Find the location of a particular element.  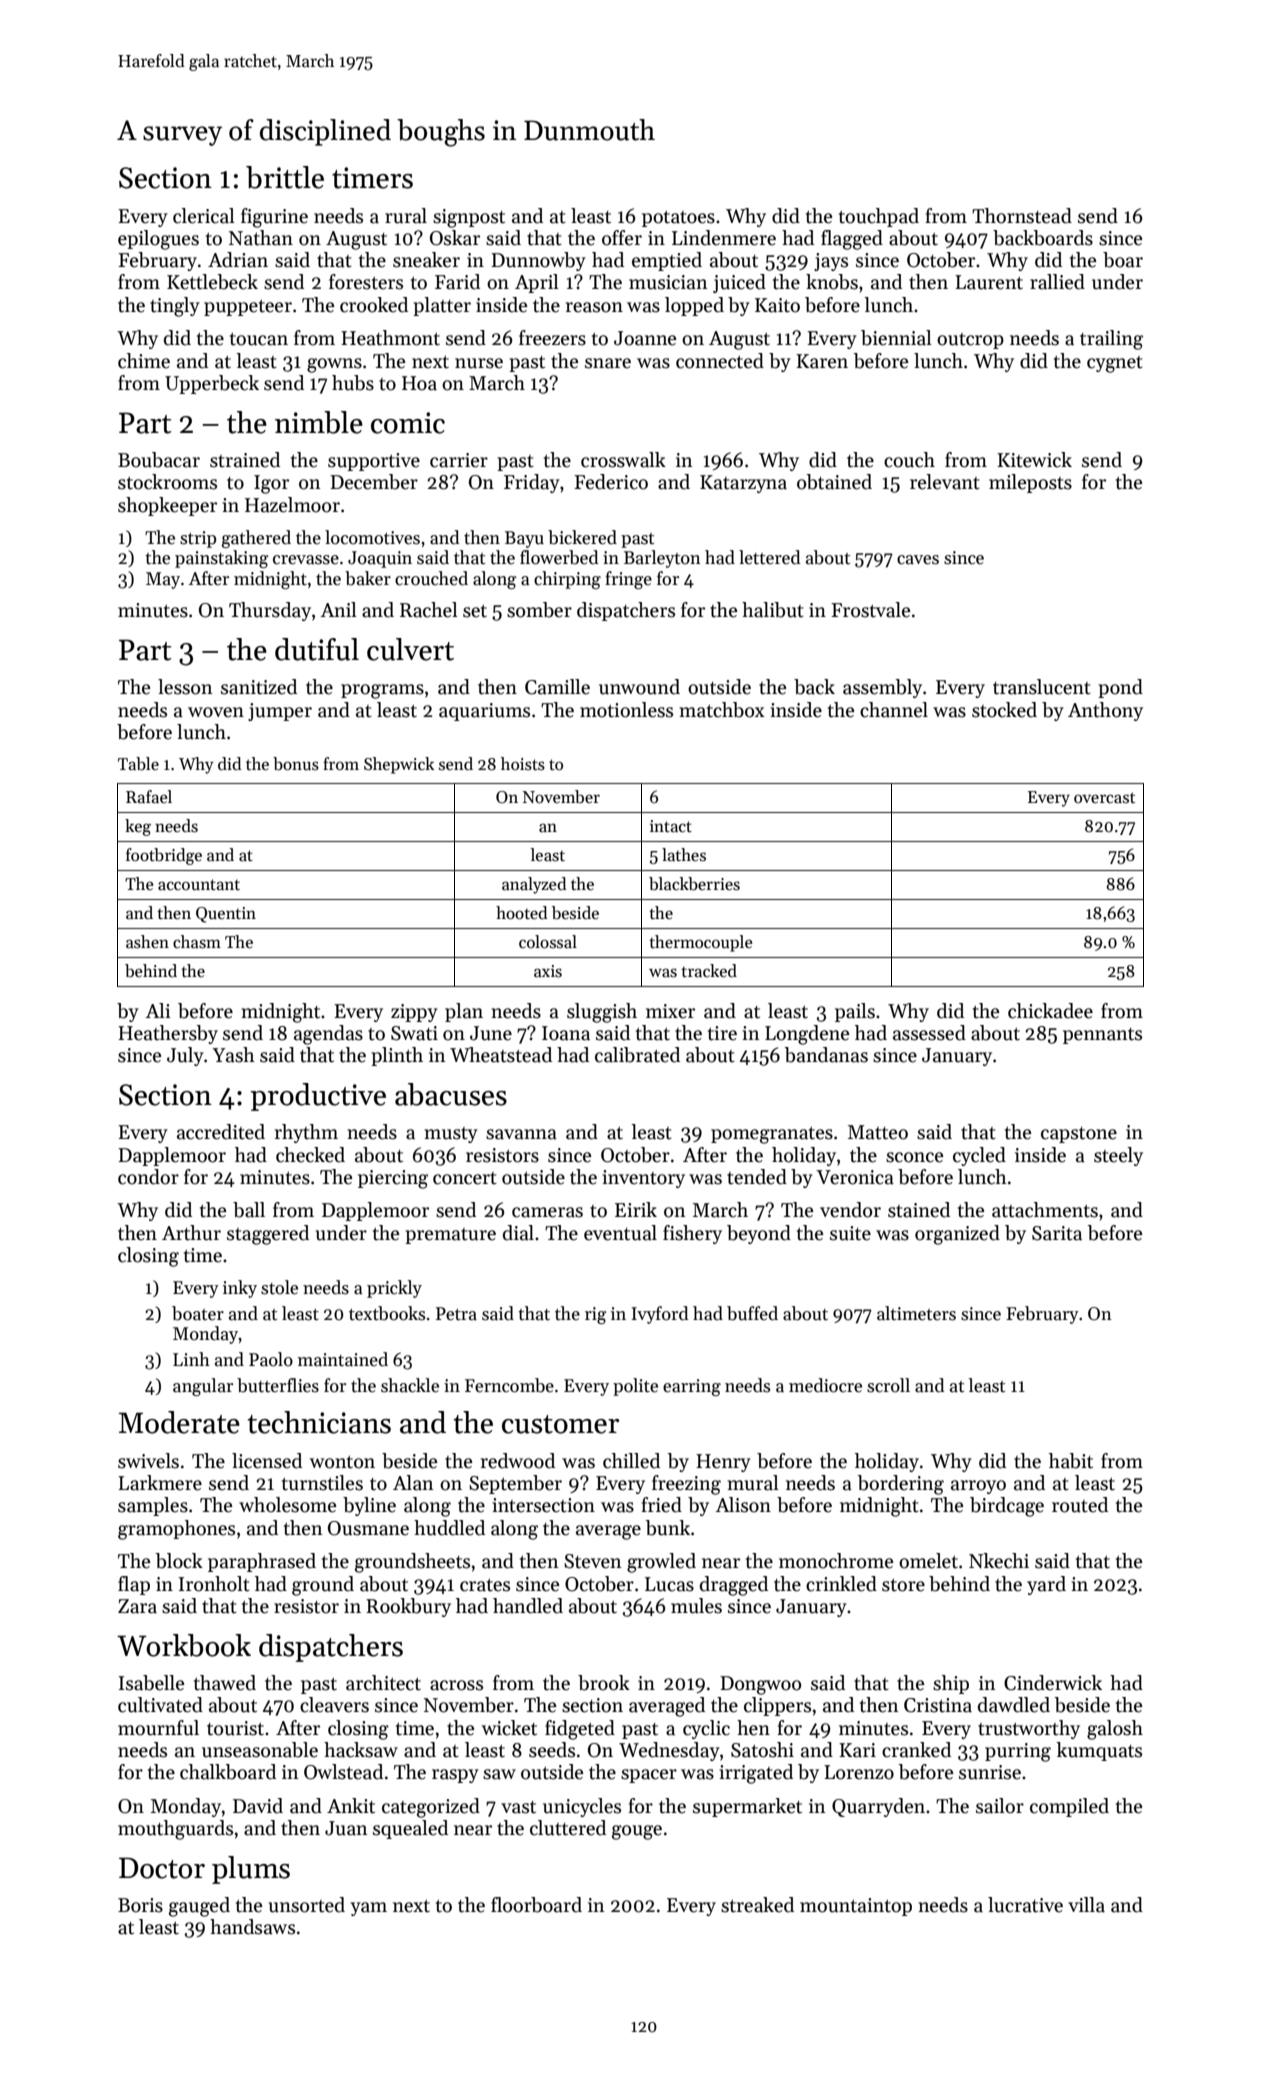

trailing is located at coordinates (1111, 340).
